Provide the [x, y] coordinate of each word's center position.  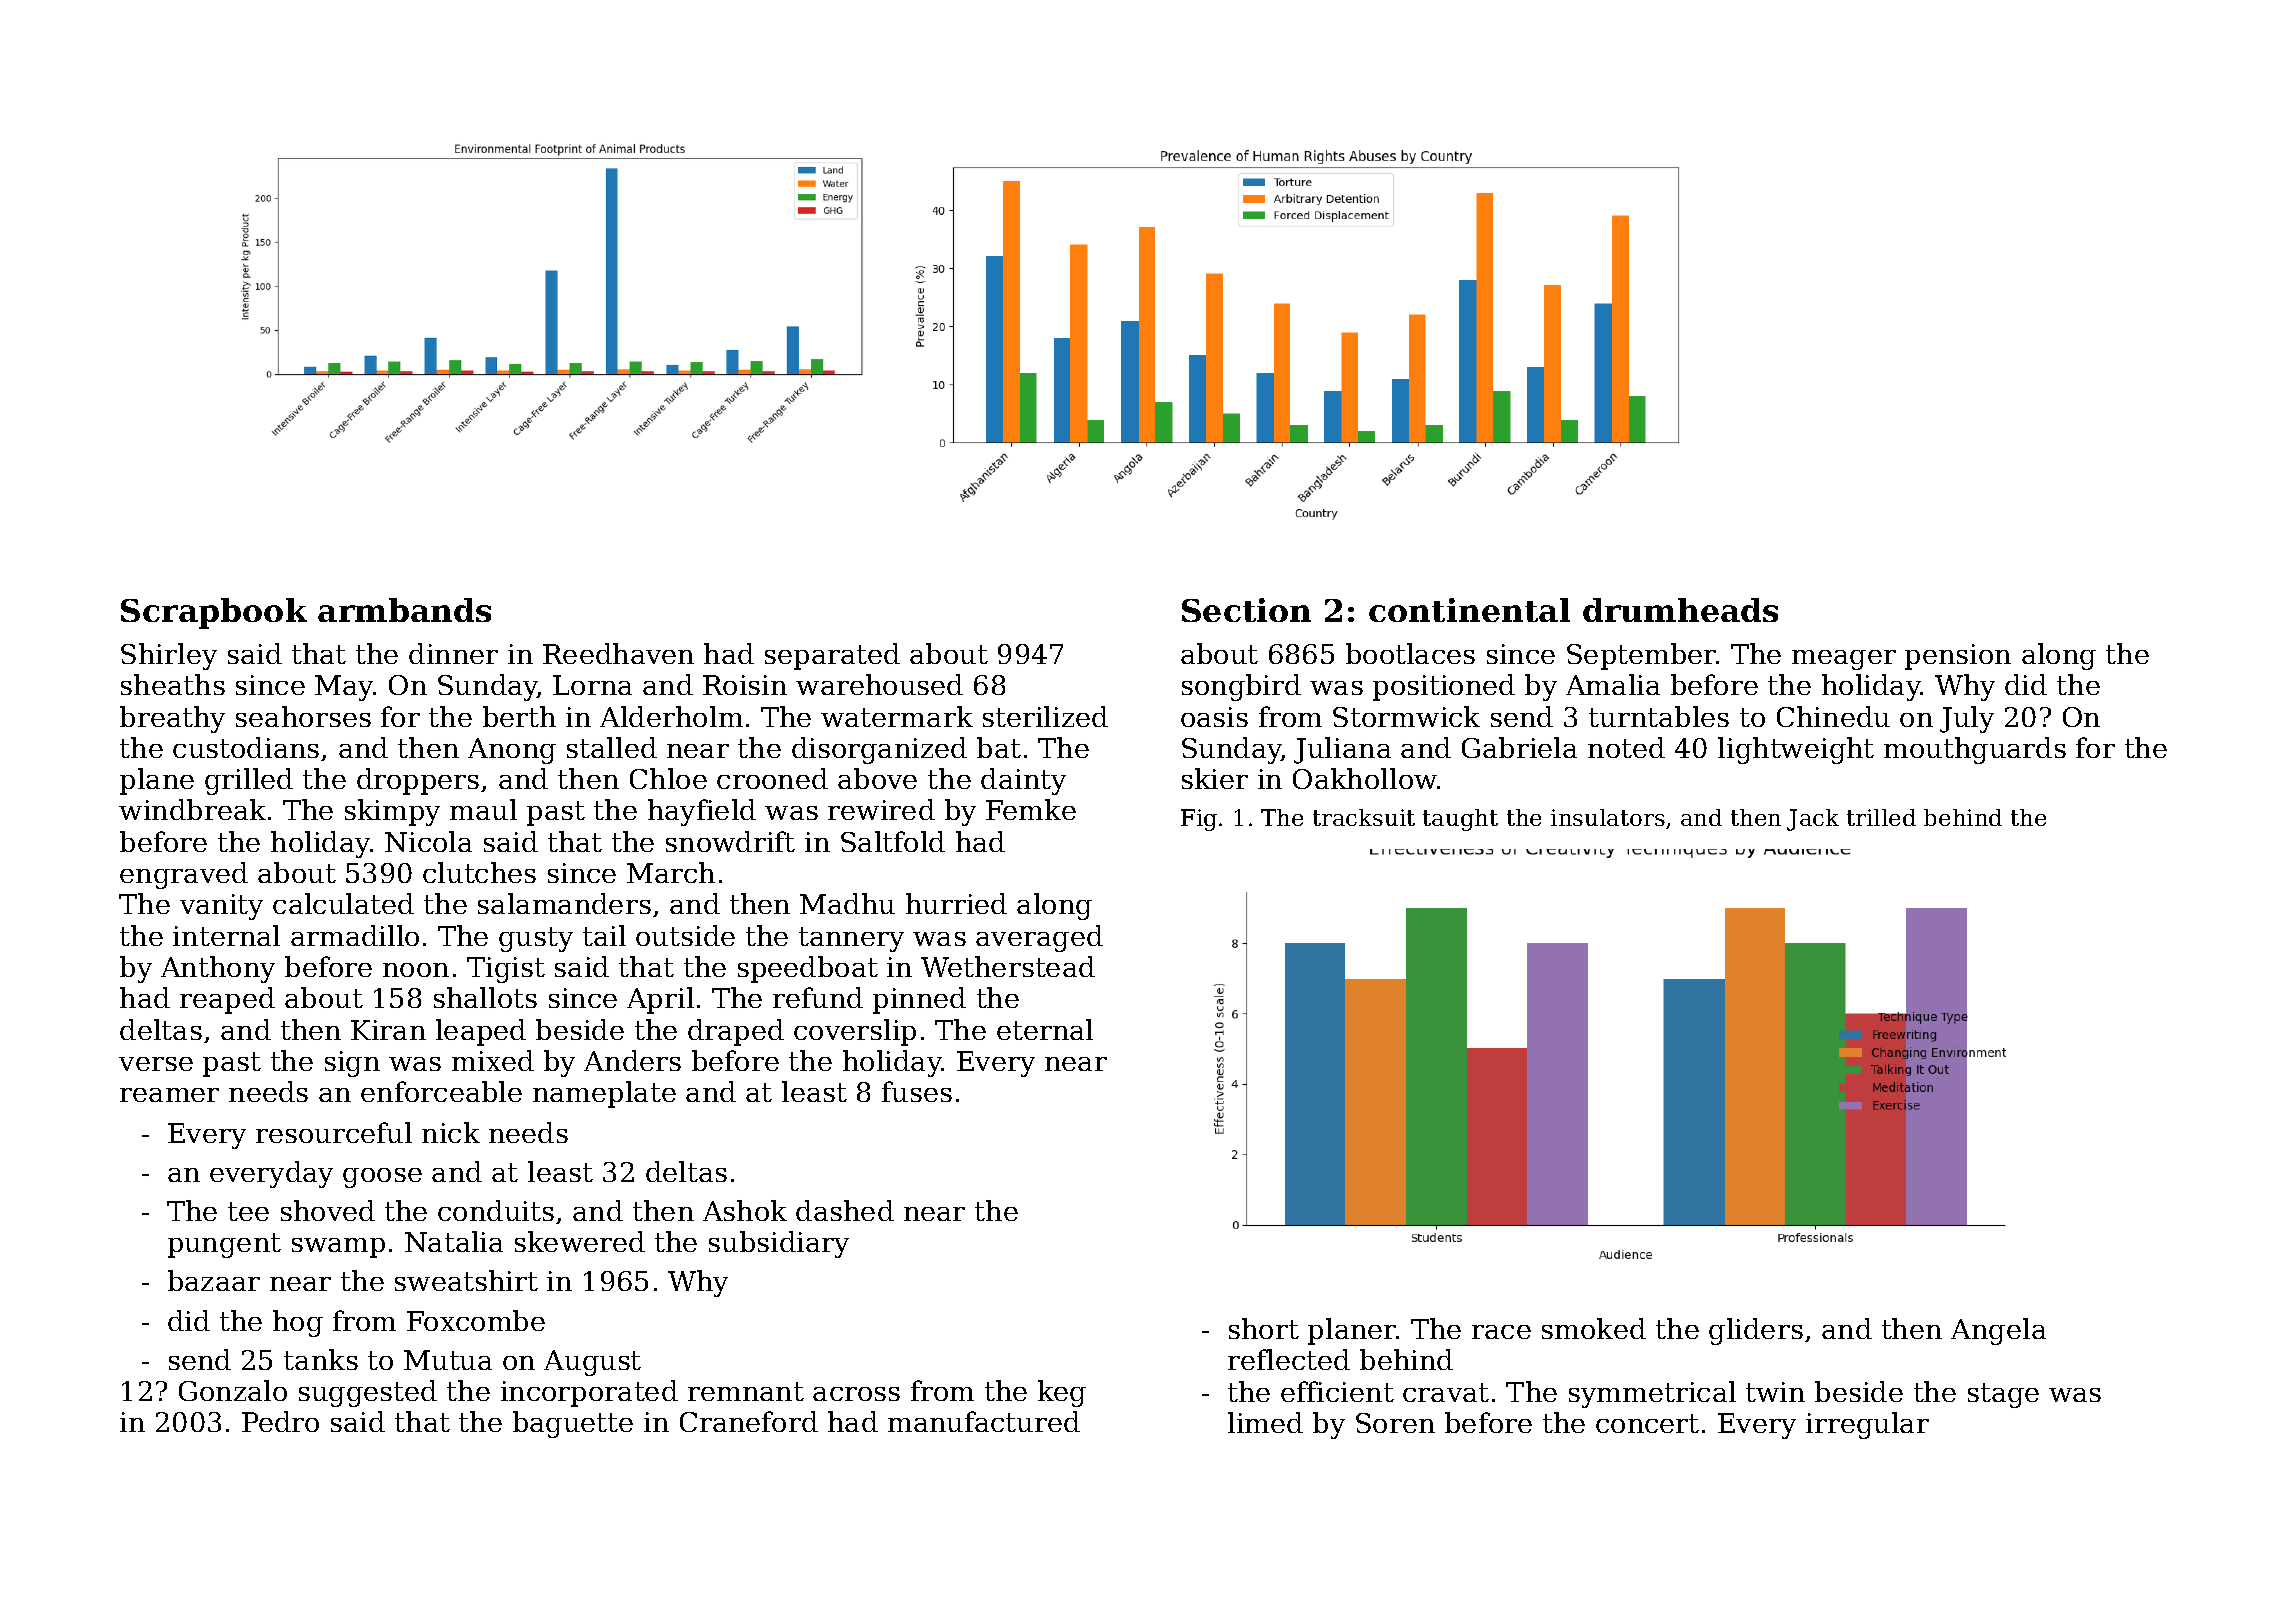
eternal [1045, 1029]
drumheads [1680, 610]
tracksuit [1364, 817]
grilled [249, 781]
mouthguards [1975, 750]
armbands [404, 610]
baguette [573, 1424]
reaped [227, 1000]
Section [1246, 610]
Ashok [745, 1210]
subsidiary [779, 1244]
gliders [1756, 1331]
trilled [1881, 817]
